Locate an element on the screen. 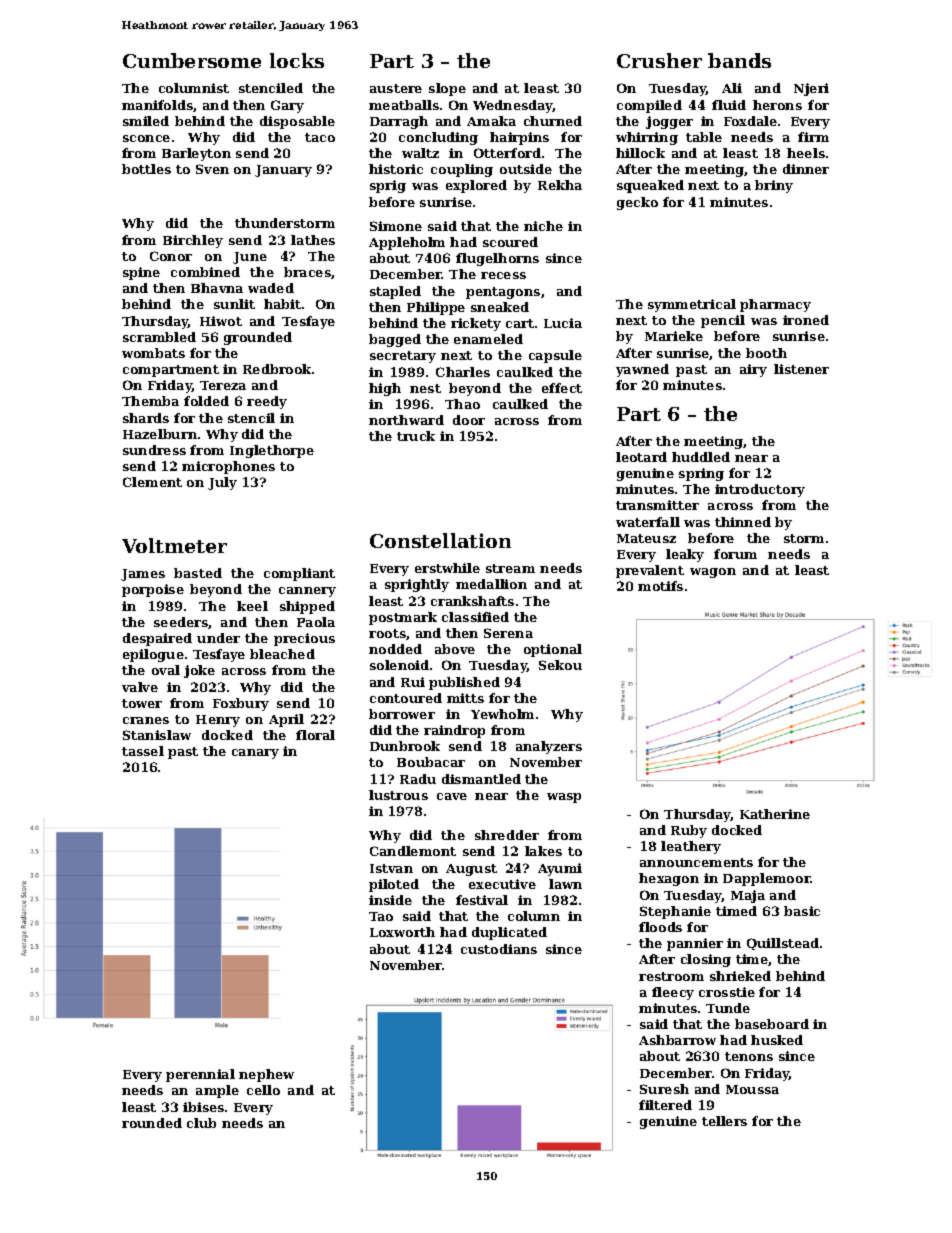 The height and width of the screenshot is (1233, 952). bands is located at coordinates (739, 60).
